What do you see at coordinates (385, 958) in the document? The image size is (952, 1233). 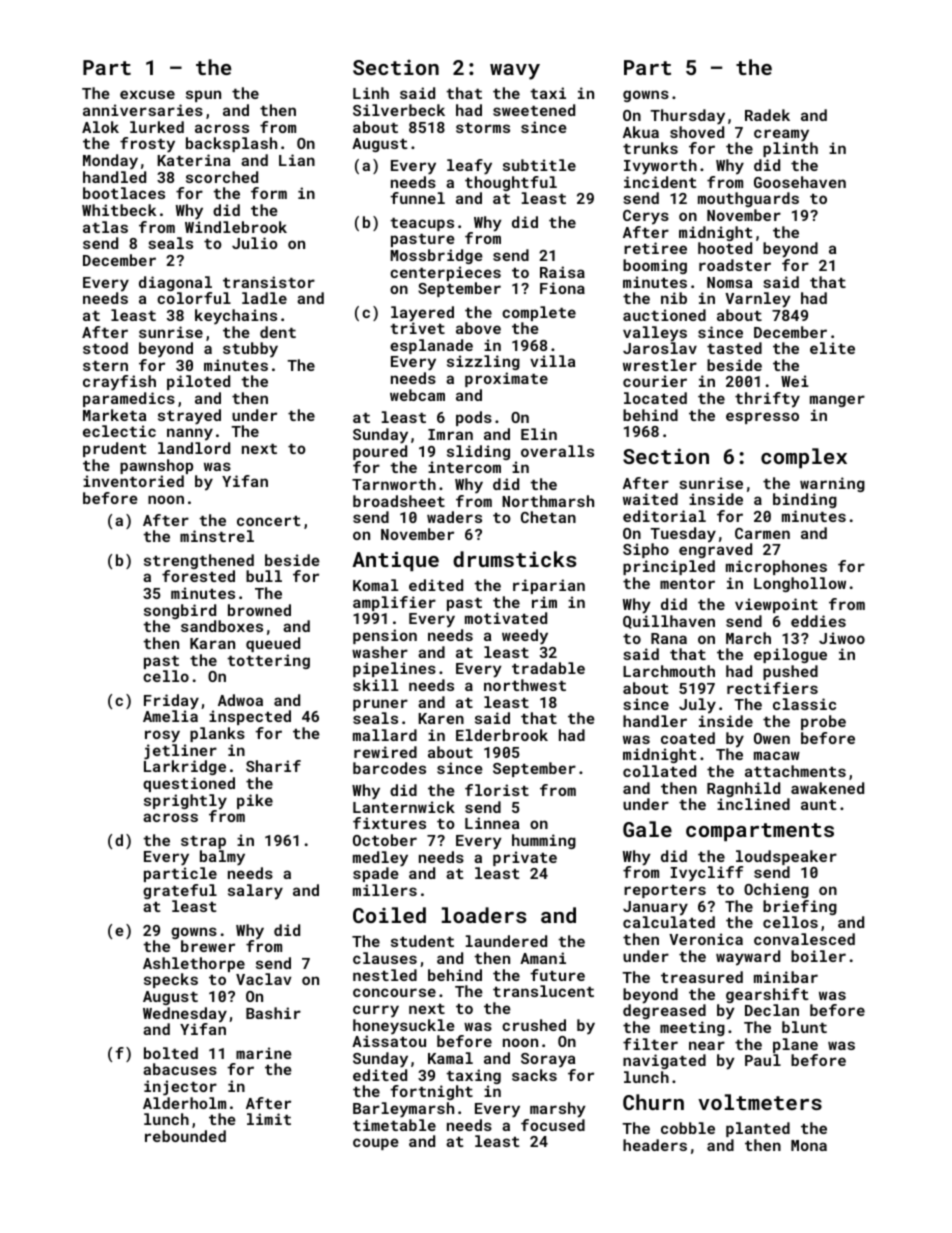 I see `clauses` at bounding box center [385, 958].
